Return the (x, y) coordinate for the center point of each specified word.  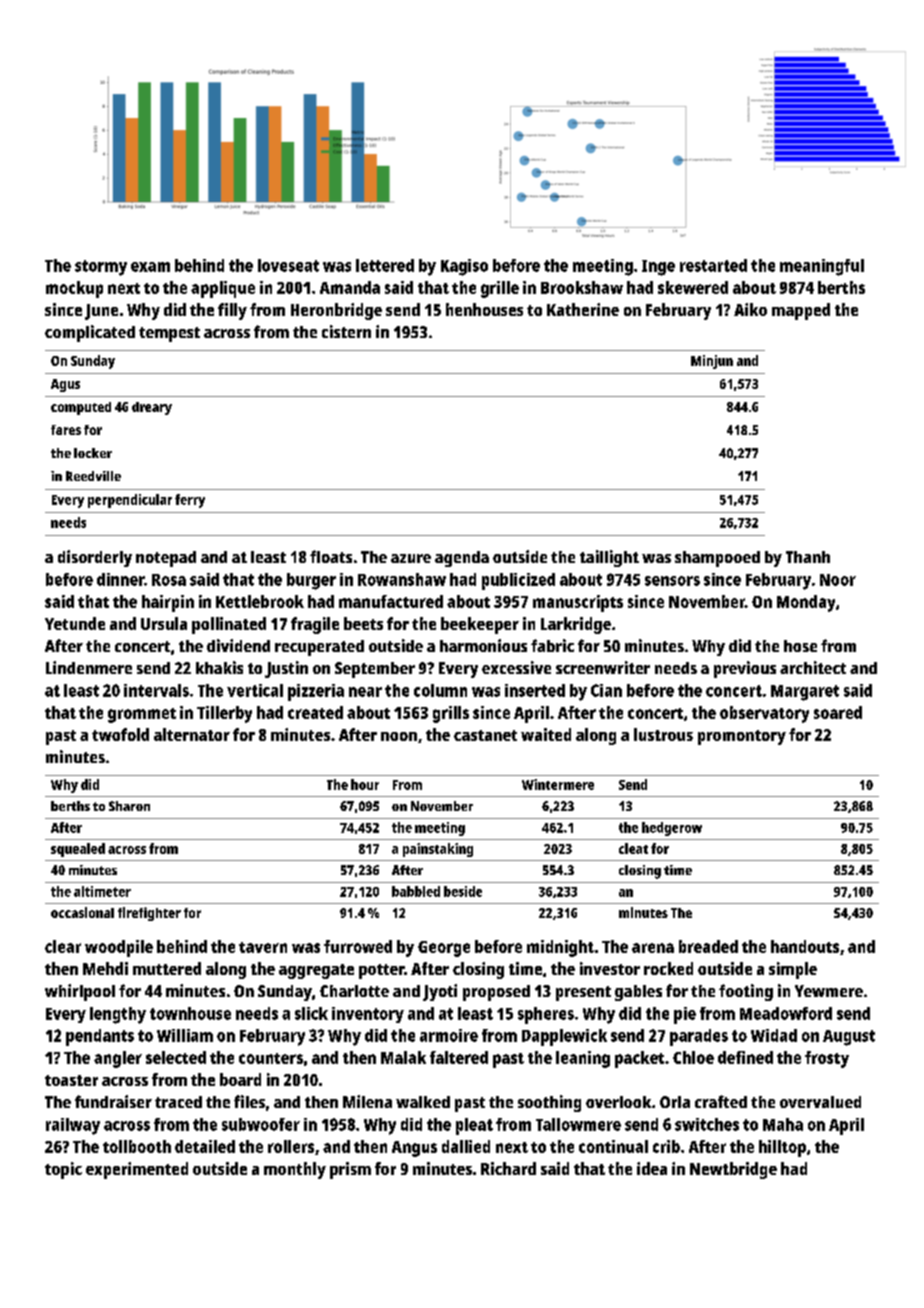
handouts (805, 946)
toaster (71, 1080)
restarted (713, 265)
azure (411, 558)
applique (223, 289)
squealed (78, 850)
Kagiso (464, 267)
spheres (546, 1015)
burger (311, 581)
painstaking (438, 850)
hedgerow (672, 829)
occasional (82, 912)
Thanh (808, 557)
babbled (416, 891)
